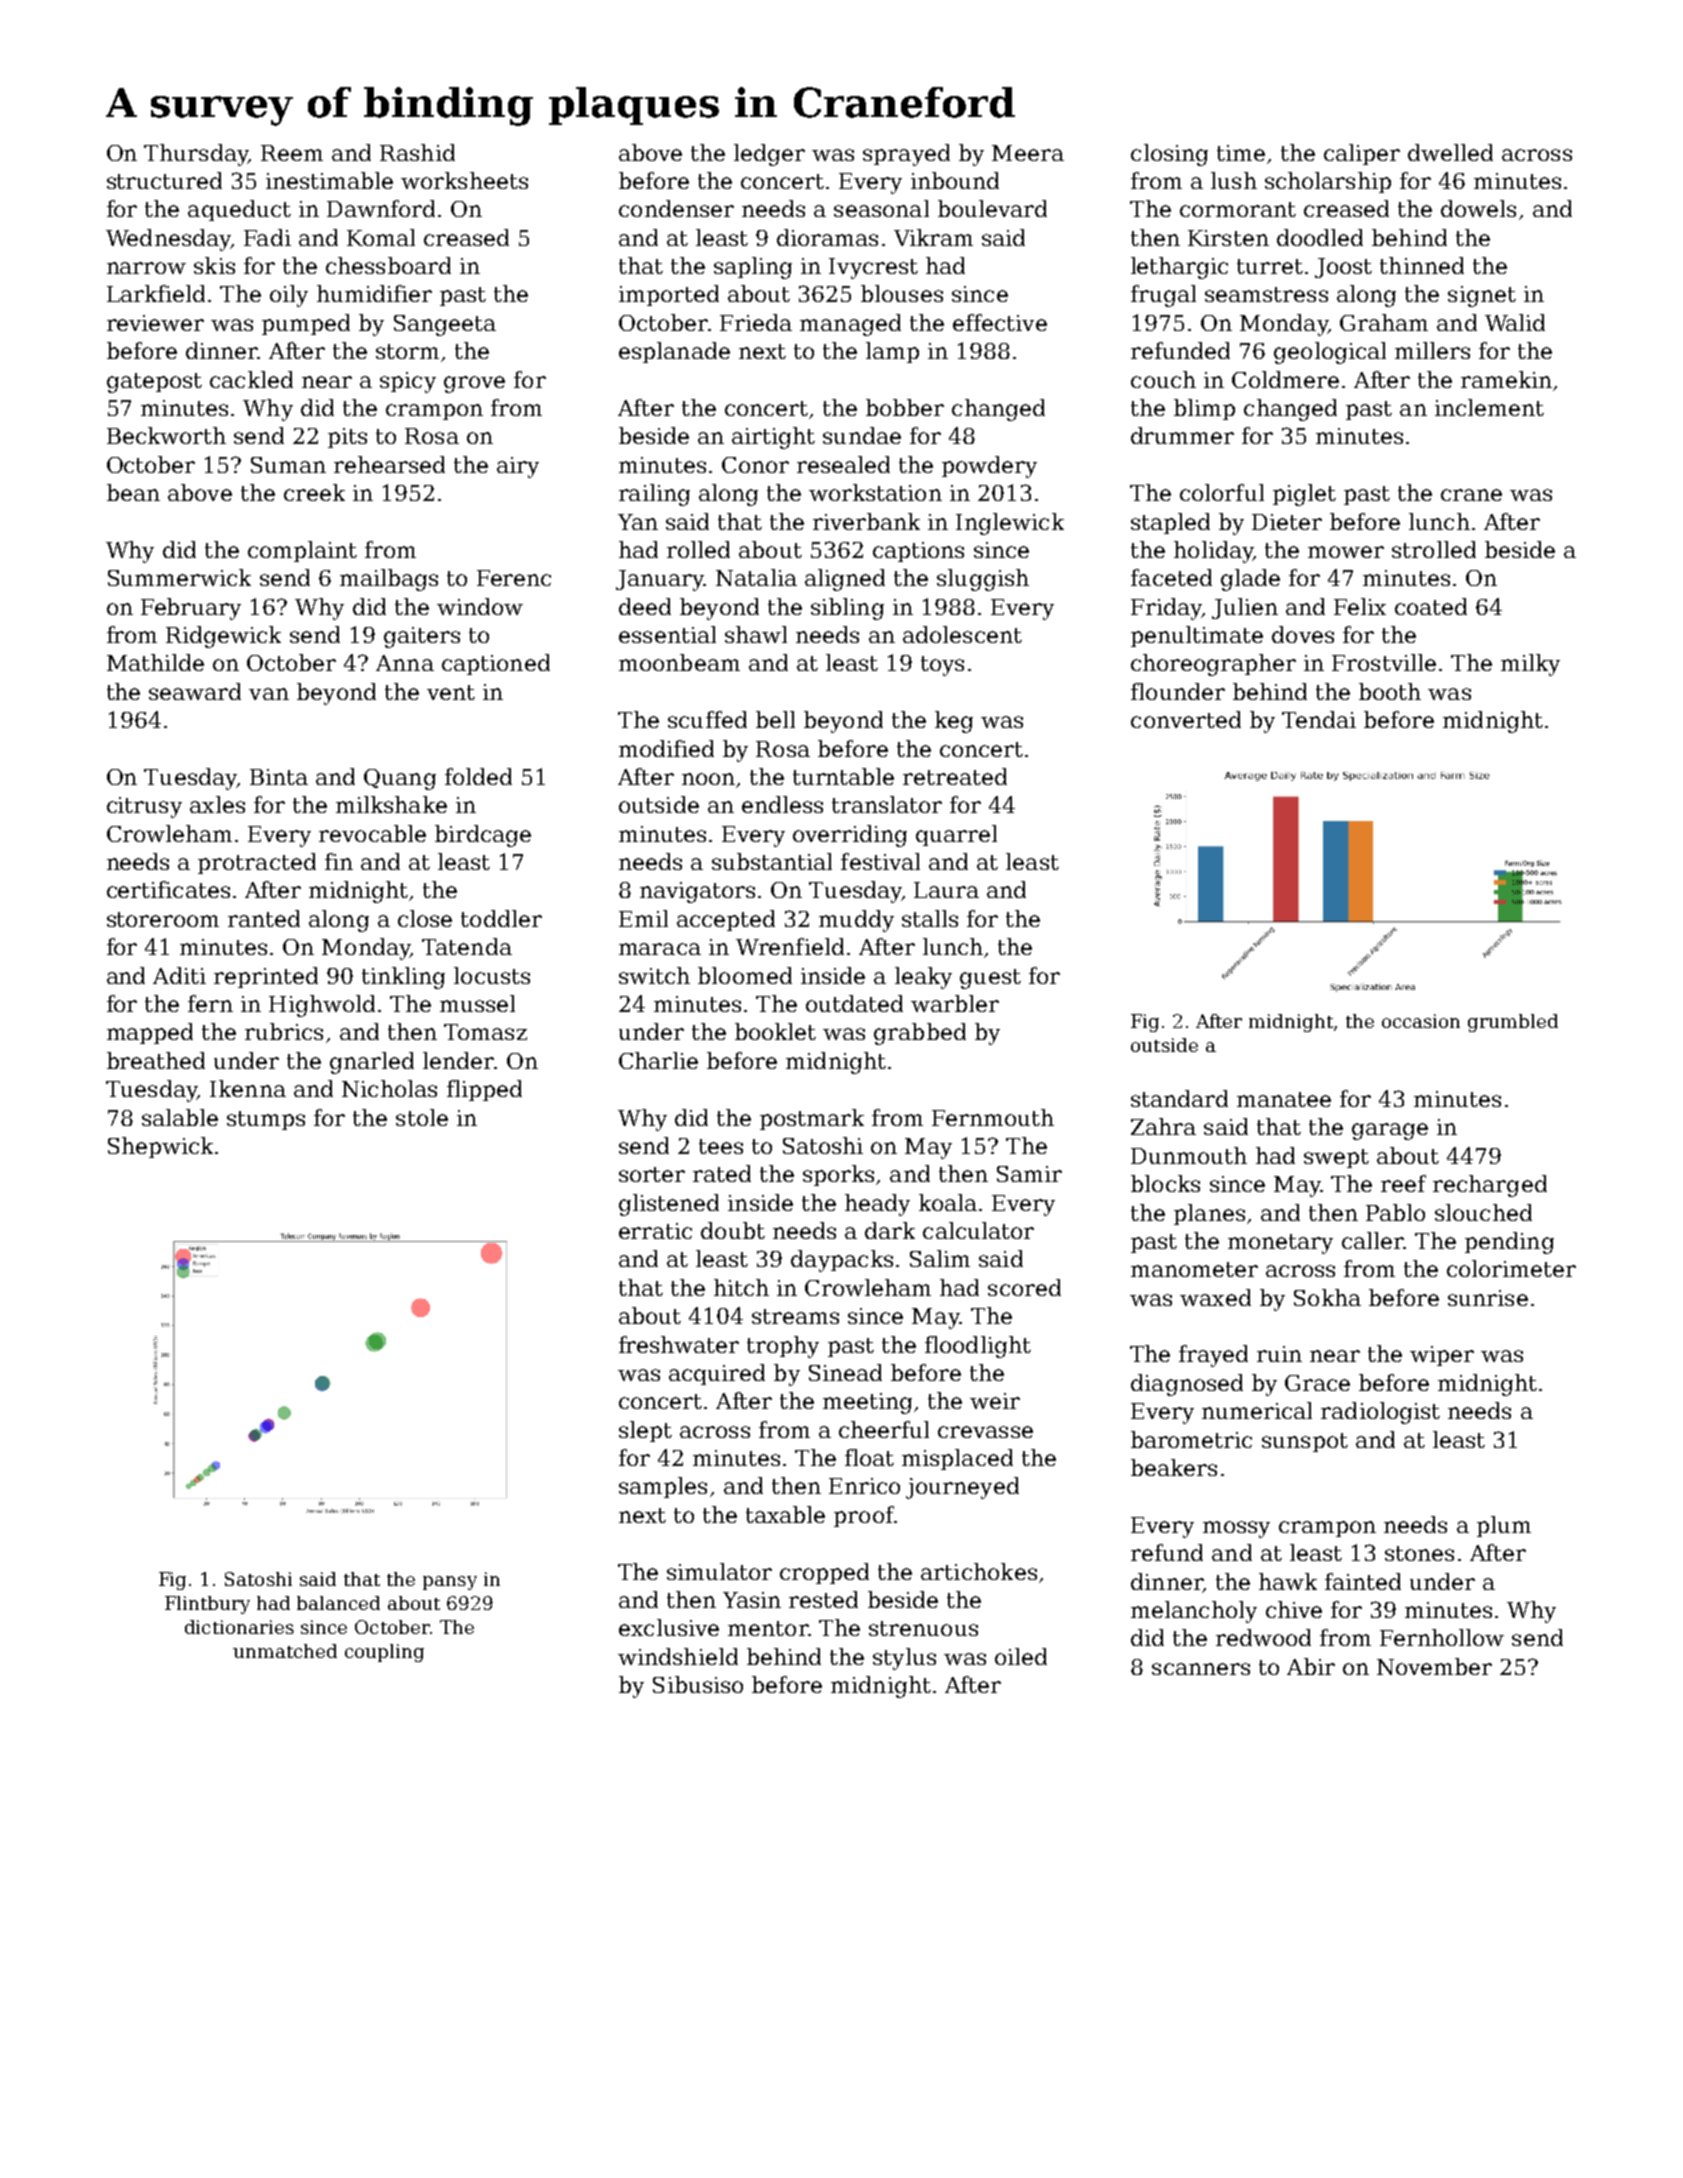 The image size is (1683, 2178). Describe the element at coordinates (1431, 606) in the screenshot. I see `coated` at that location.
